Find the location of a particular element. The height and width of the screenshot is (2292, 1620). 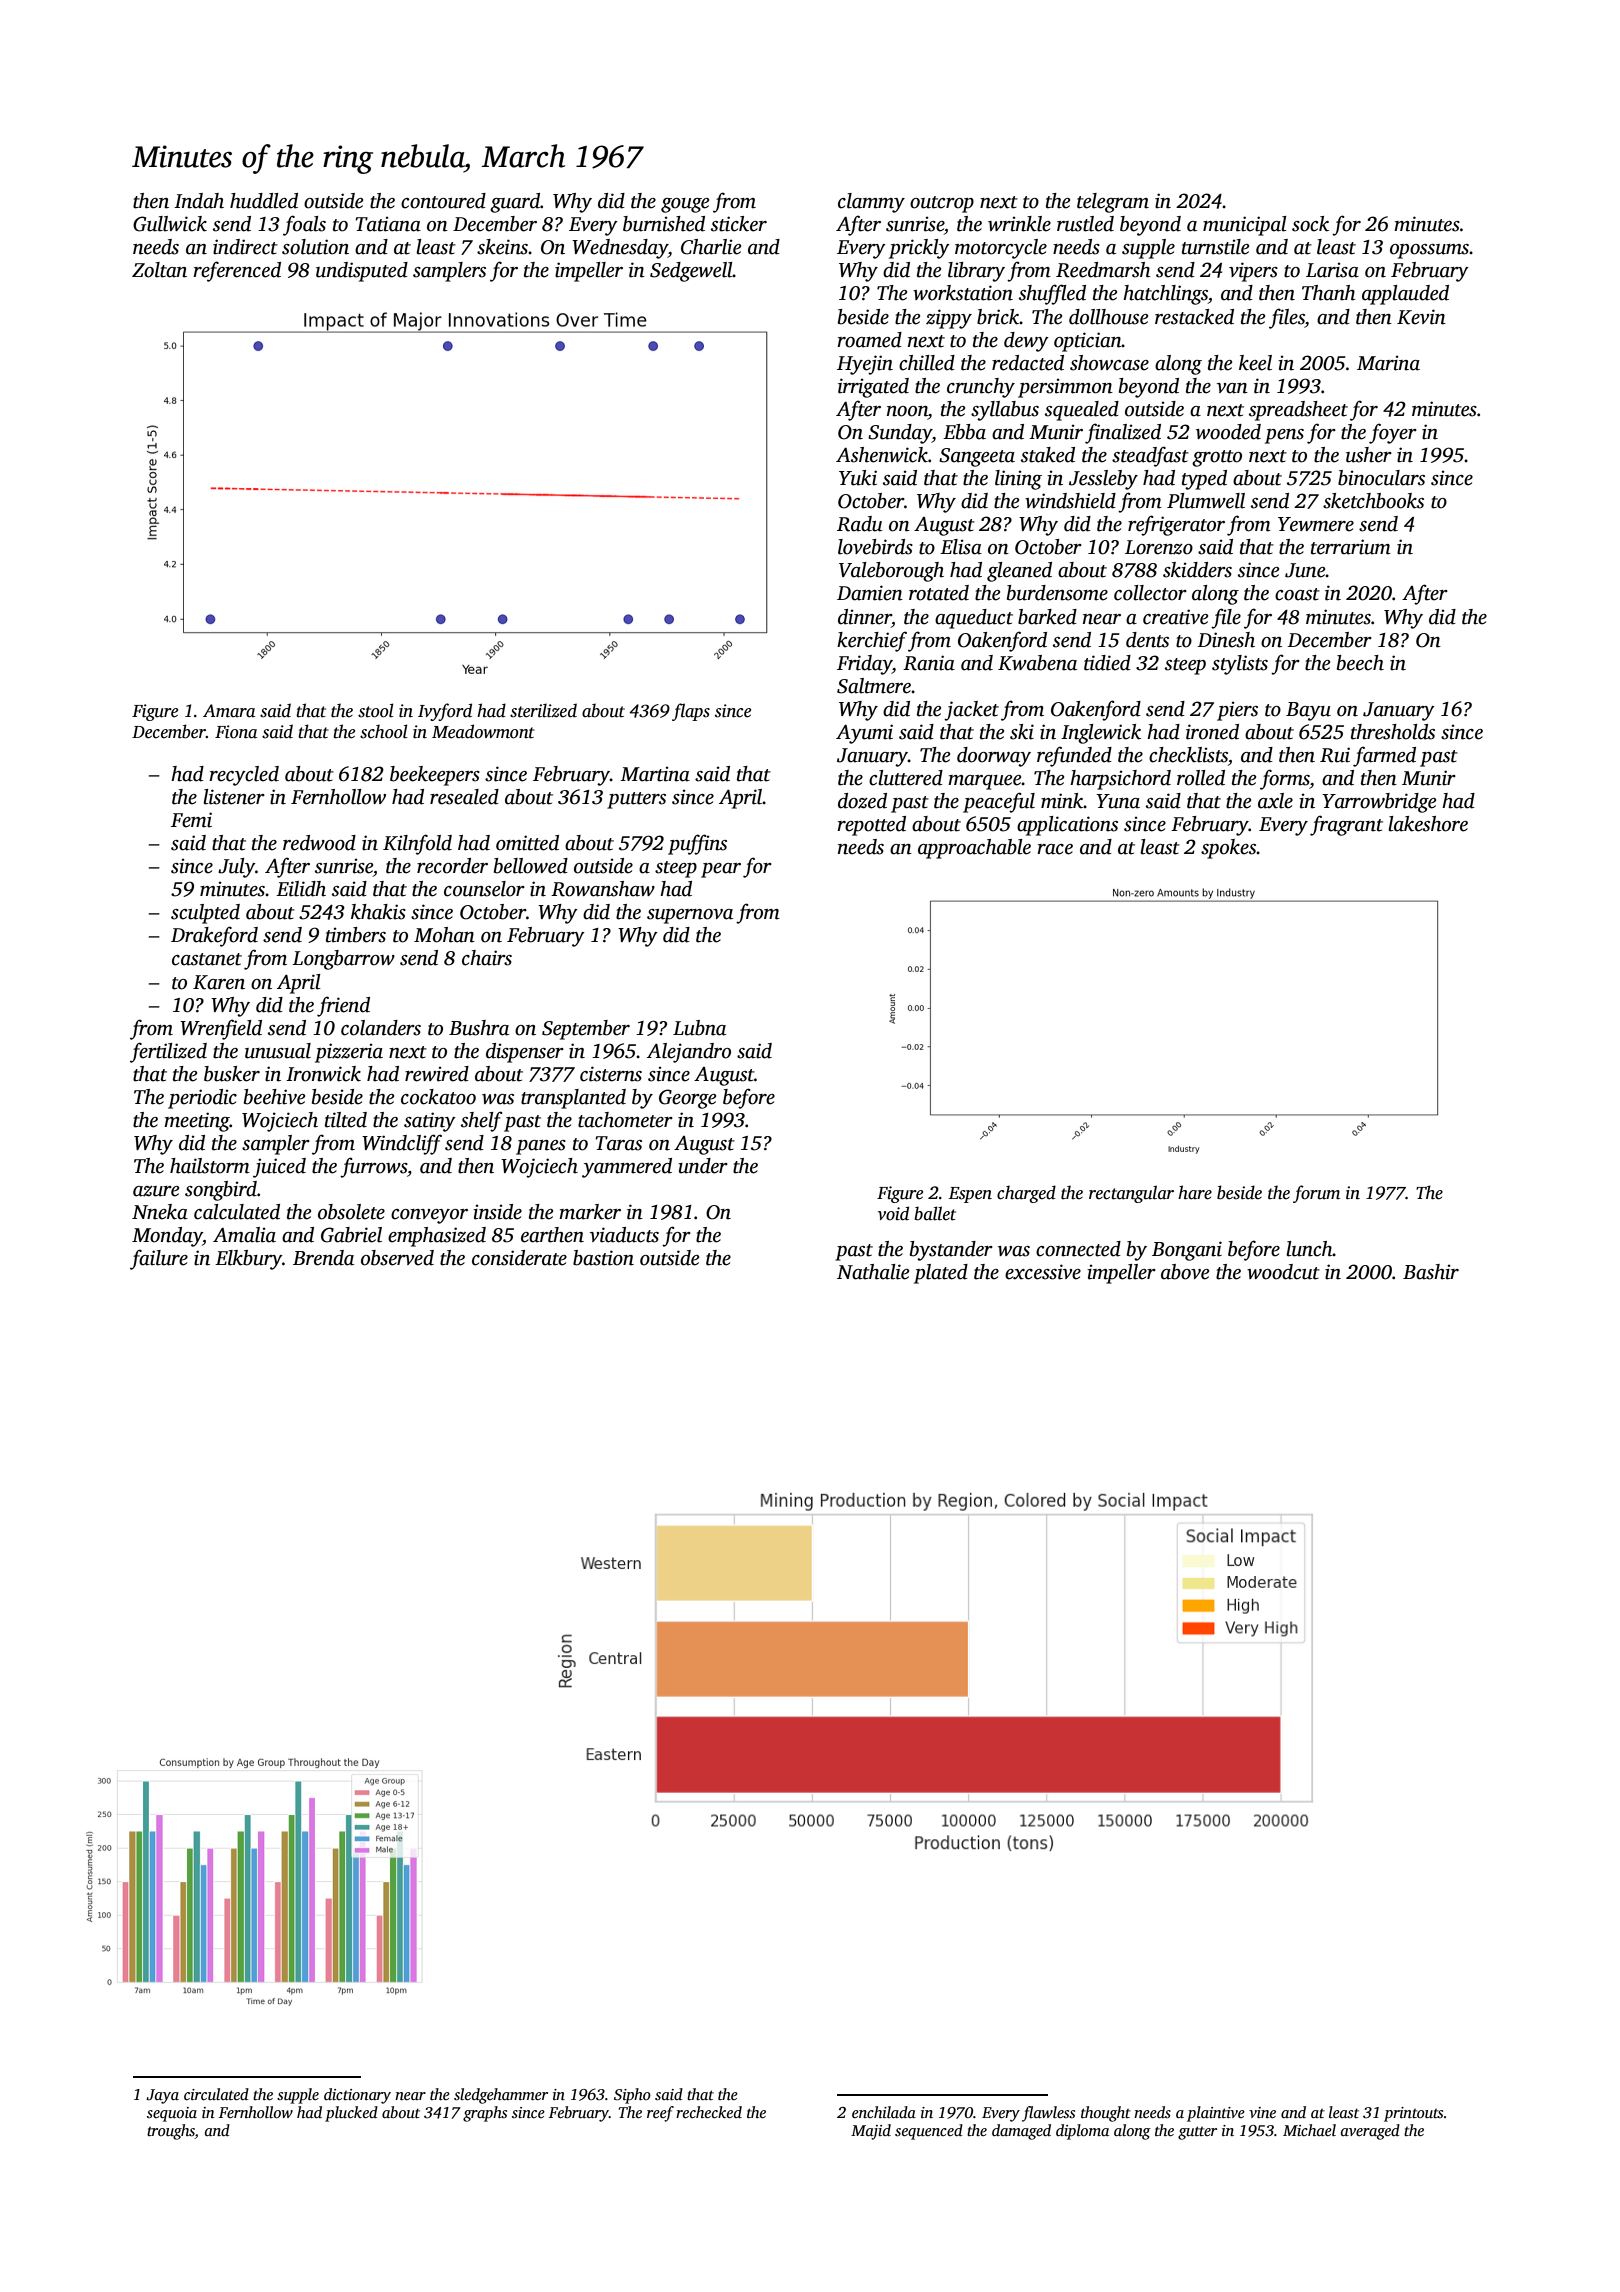

hare is located at coordinates (1195, 1192).
